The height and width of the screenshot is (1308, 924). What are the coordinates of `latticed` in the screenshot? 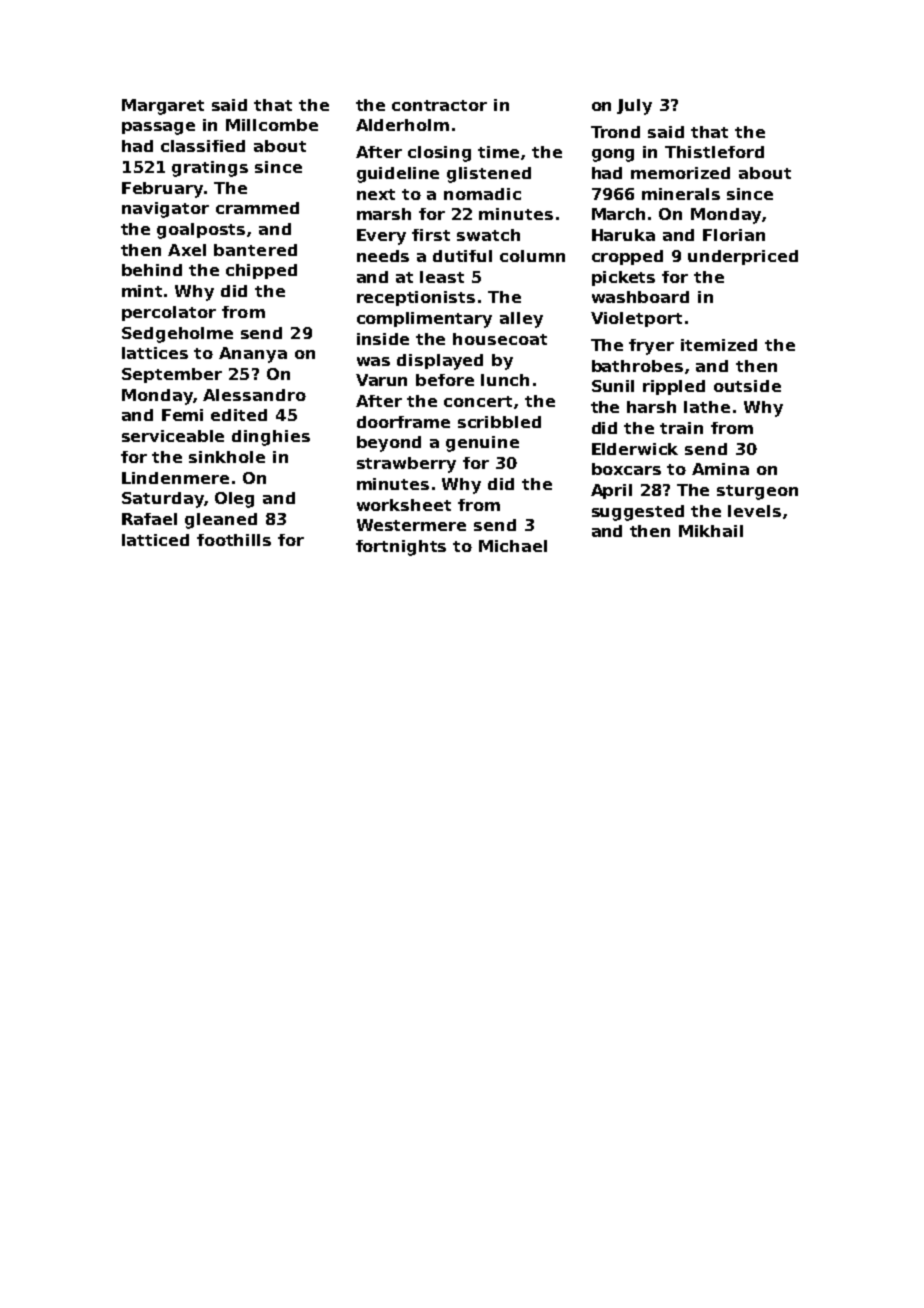 It's located at (155, 540).
